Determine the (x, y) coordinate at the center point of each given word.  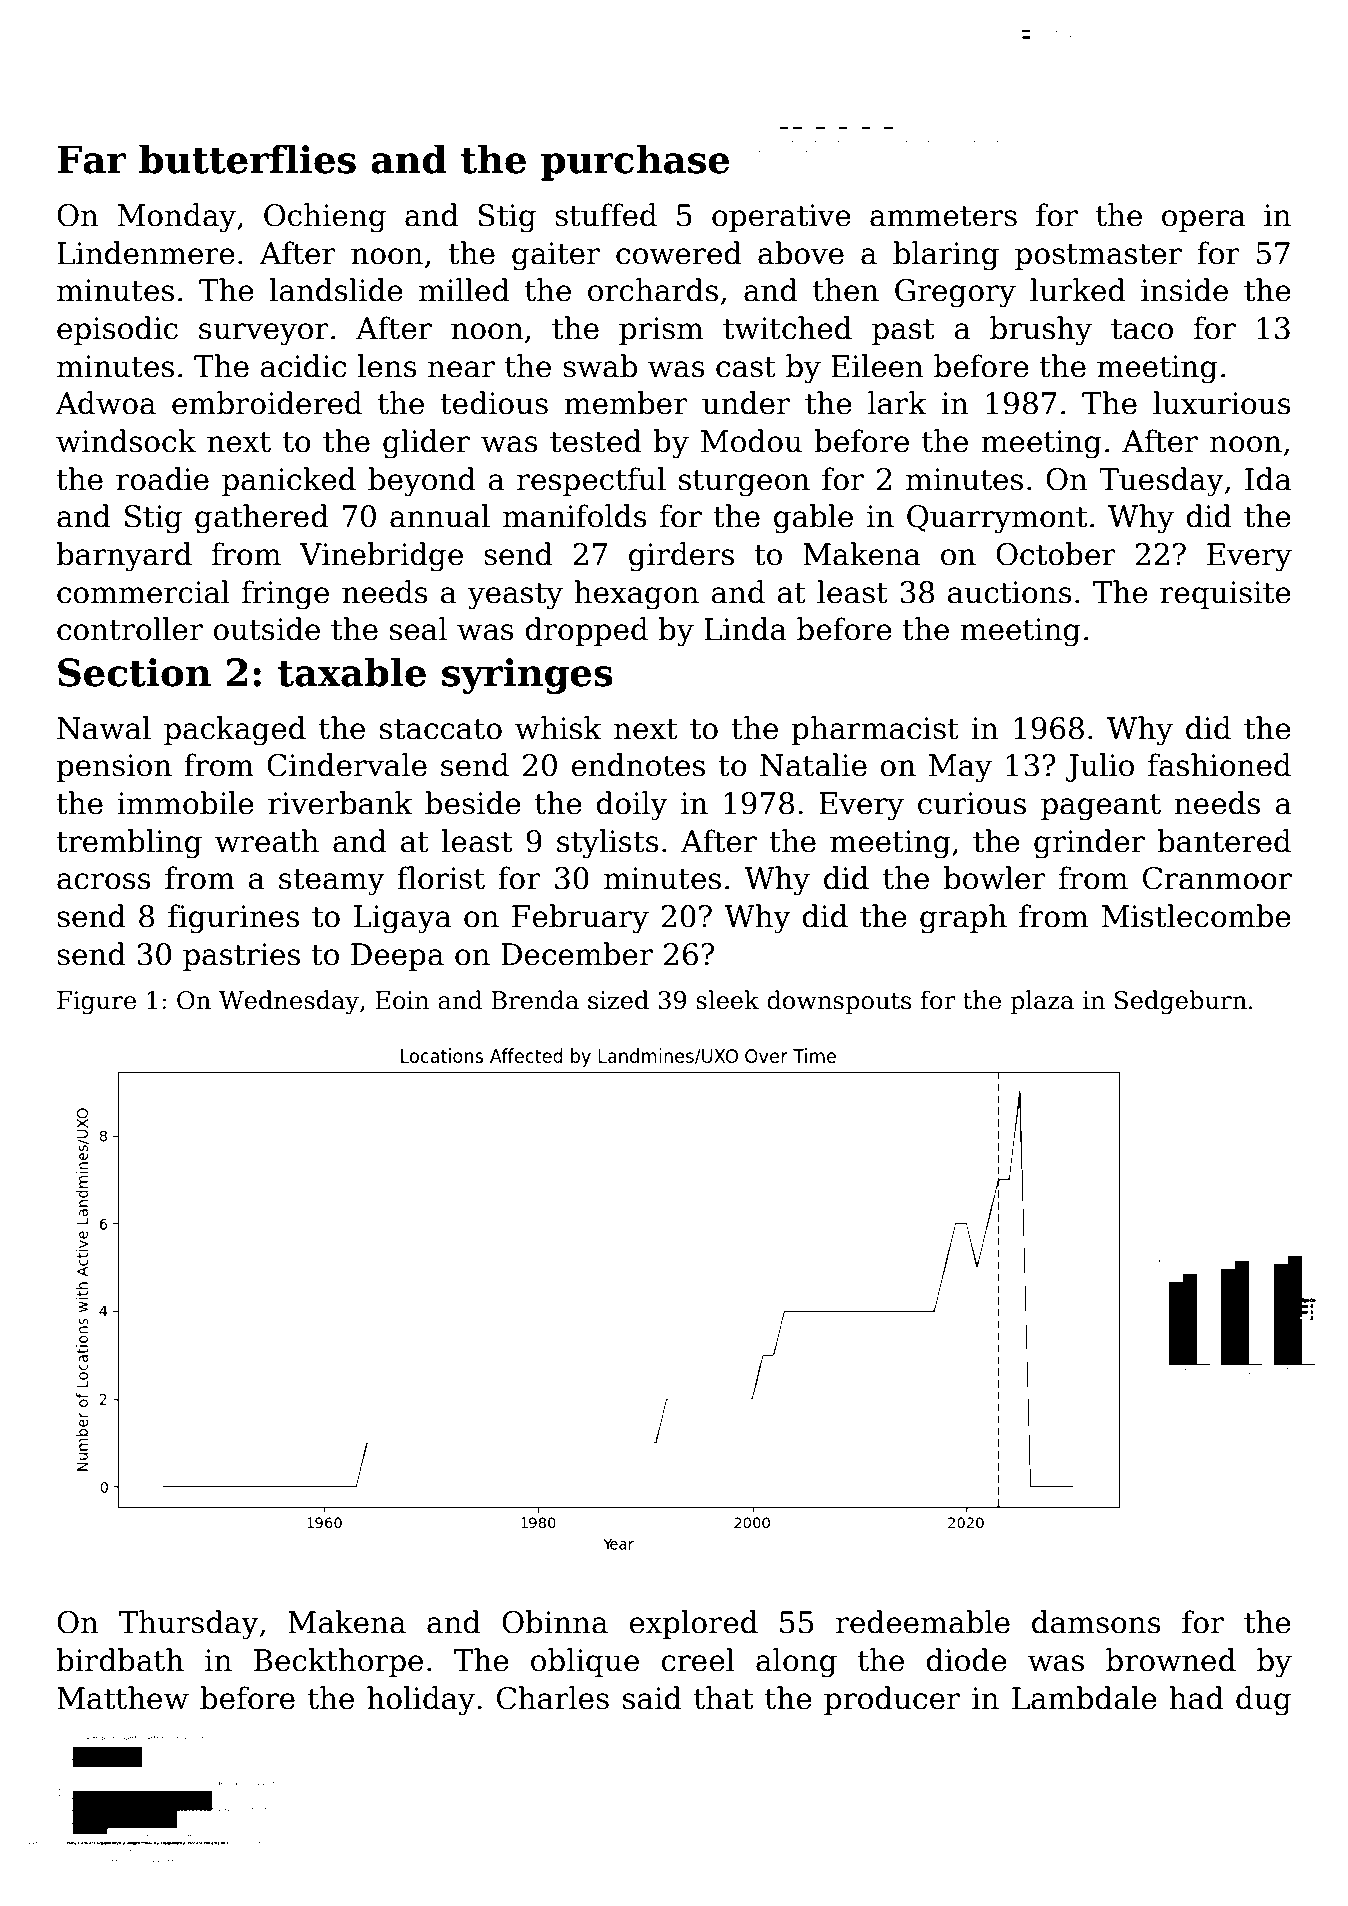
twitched (787, 328)
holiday (421, 1701)
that (723, 1698)
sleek (727, 1000)
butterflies (247, 159)
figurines (233, 919)
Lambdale (1084, 1698)
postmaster (1098, 257)
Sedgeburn (1181, 1002)
